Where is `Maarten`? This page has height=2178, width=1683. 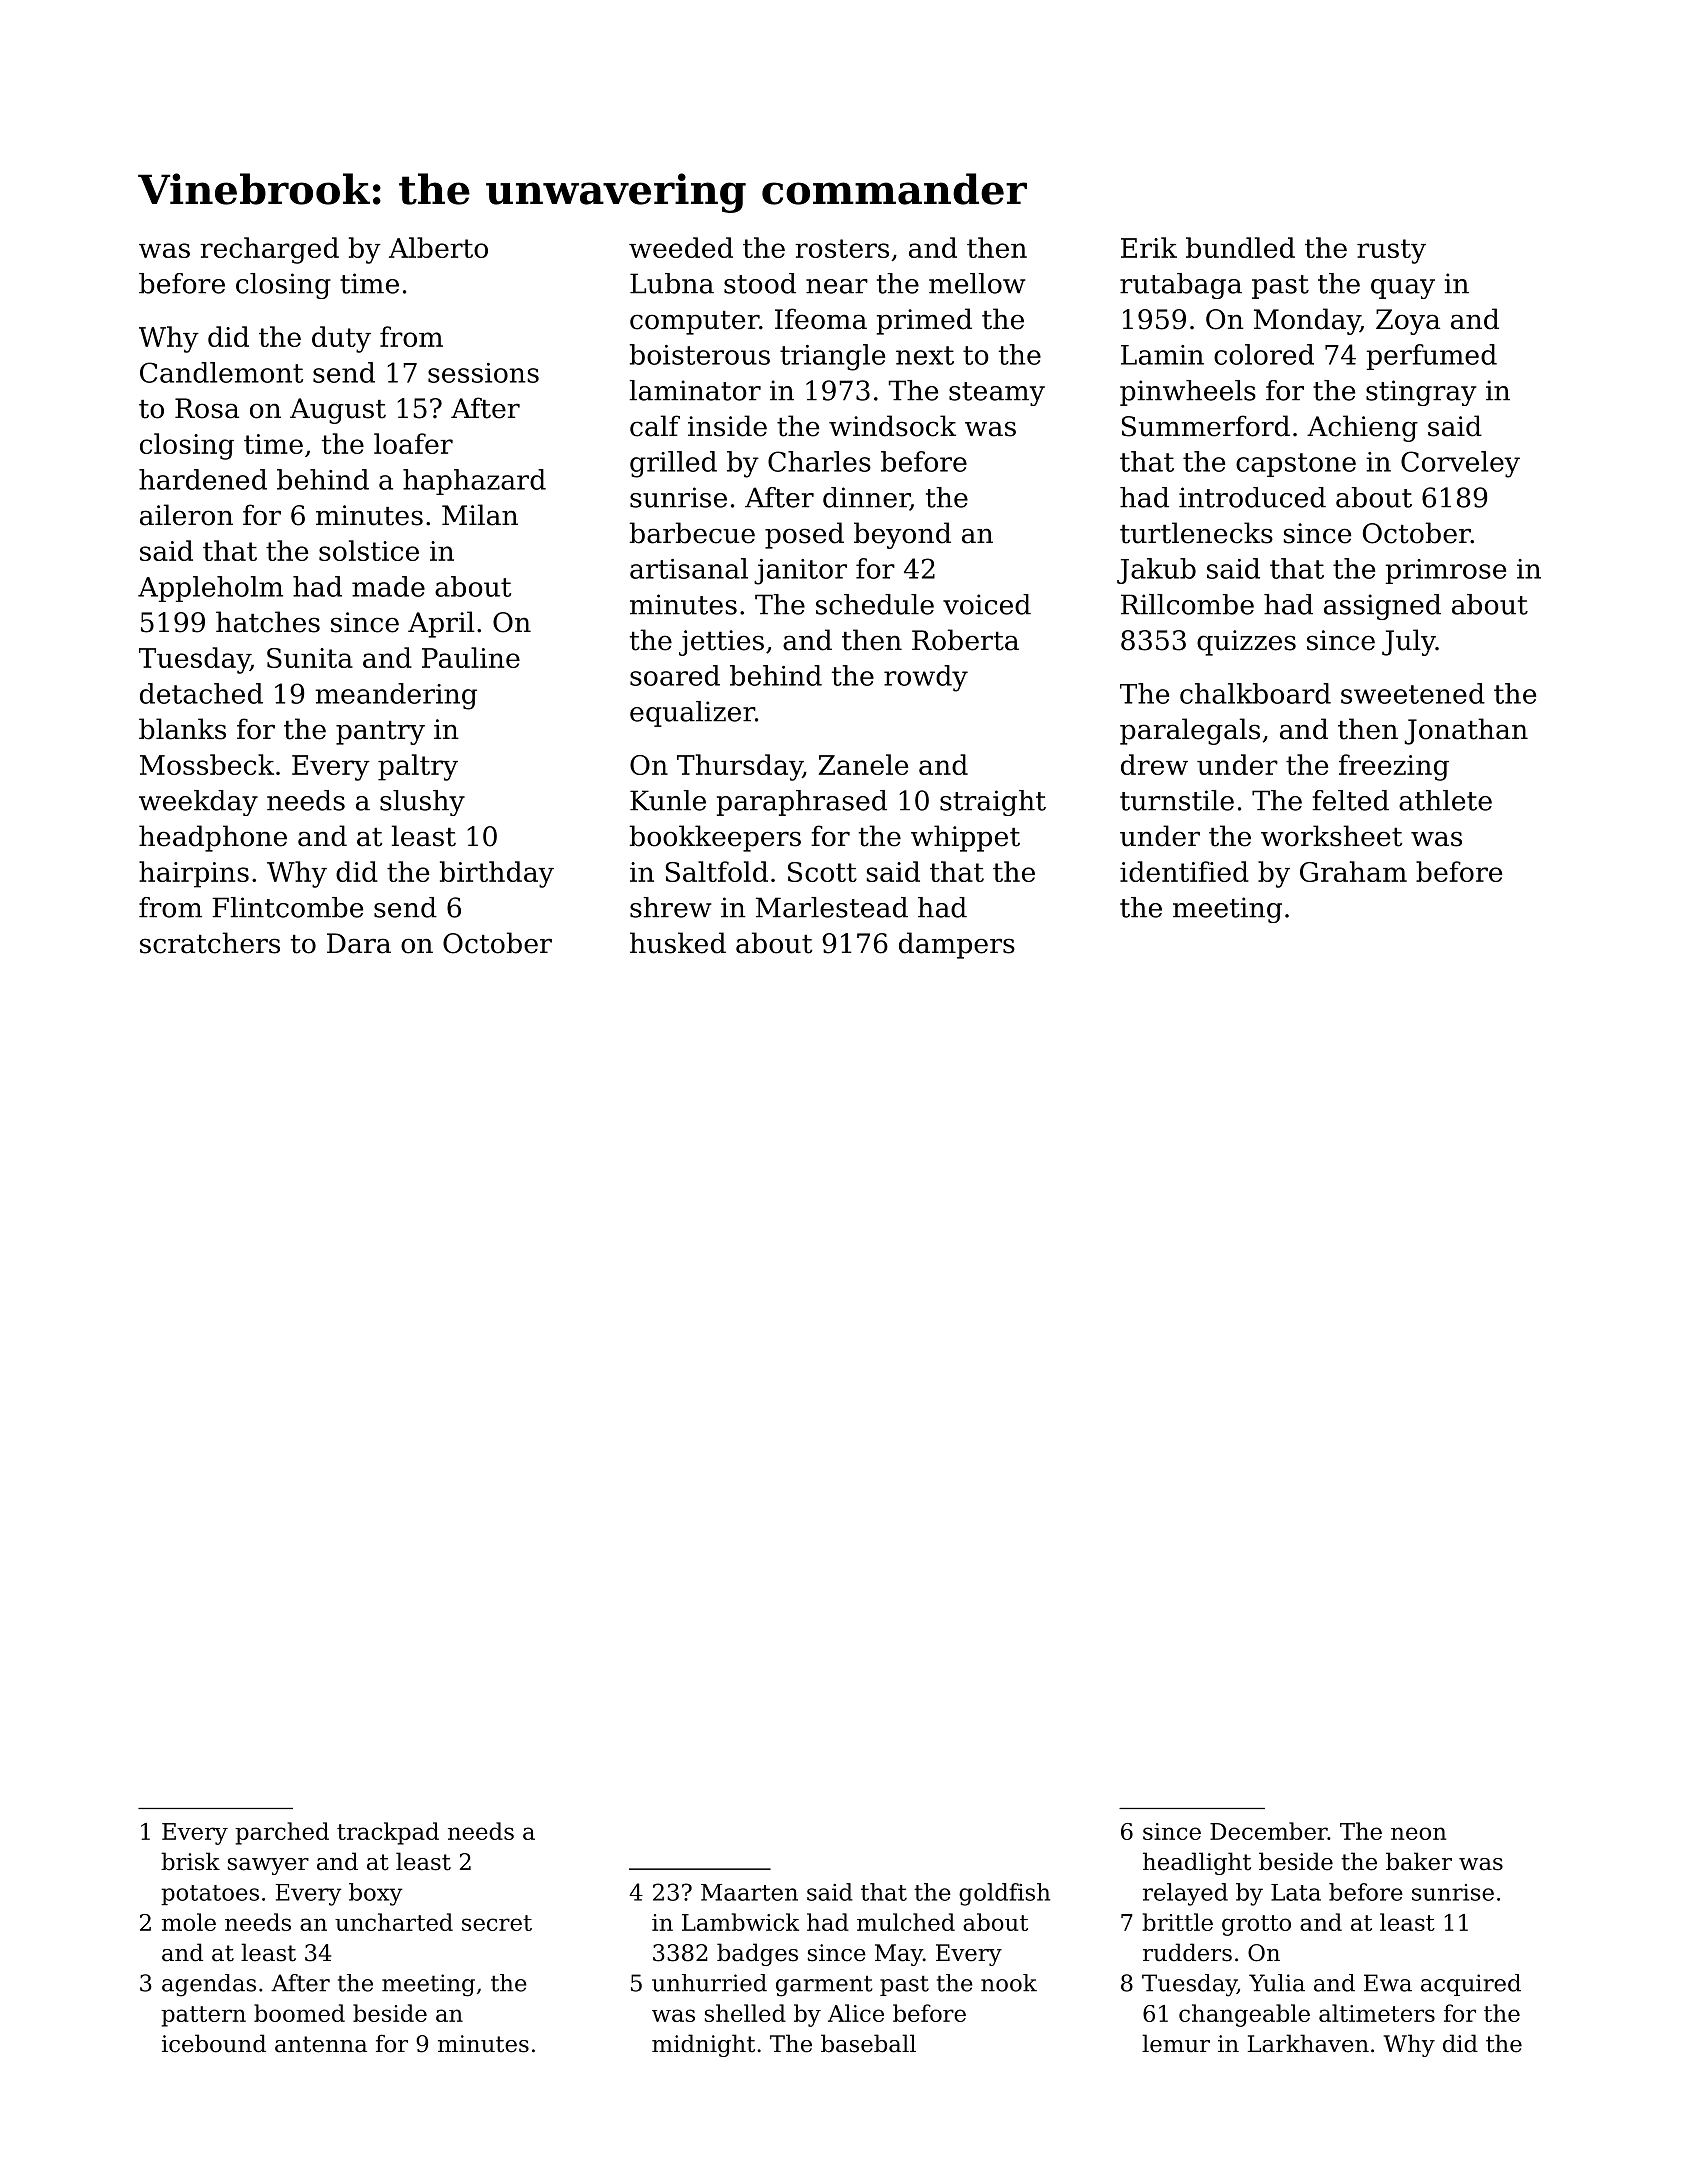 Maarten is located at coordinates (749, 1892).
